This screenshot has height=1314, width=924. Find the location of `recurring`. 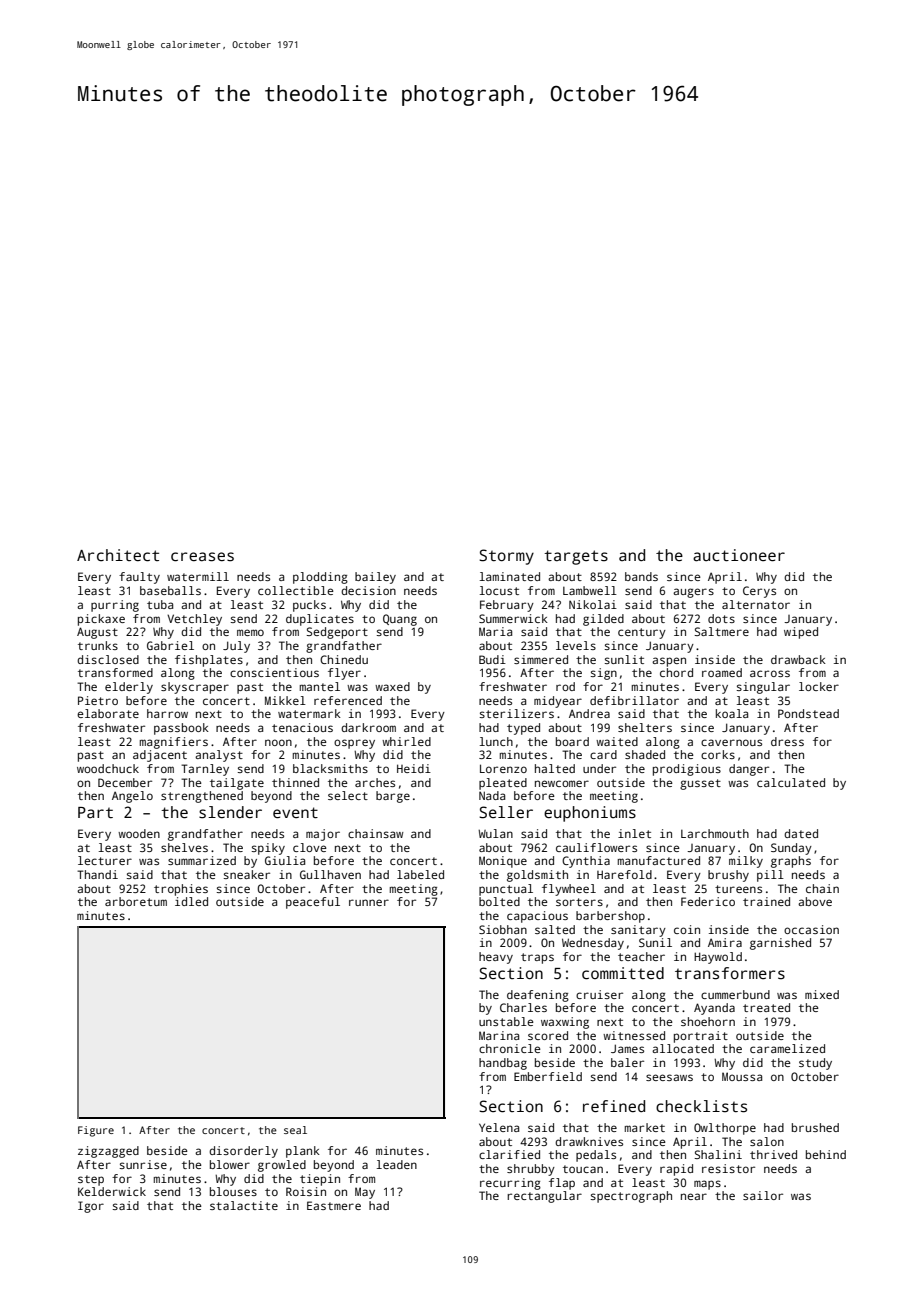

recurring is located at coordinates (510, 1184).
